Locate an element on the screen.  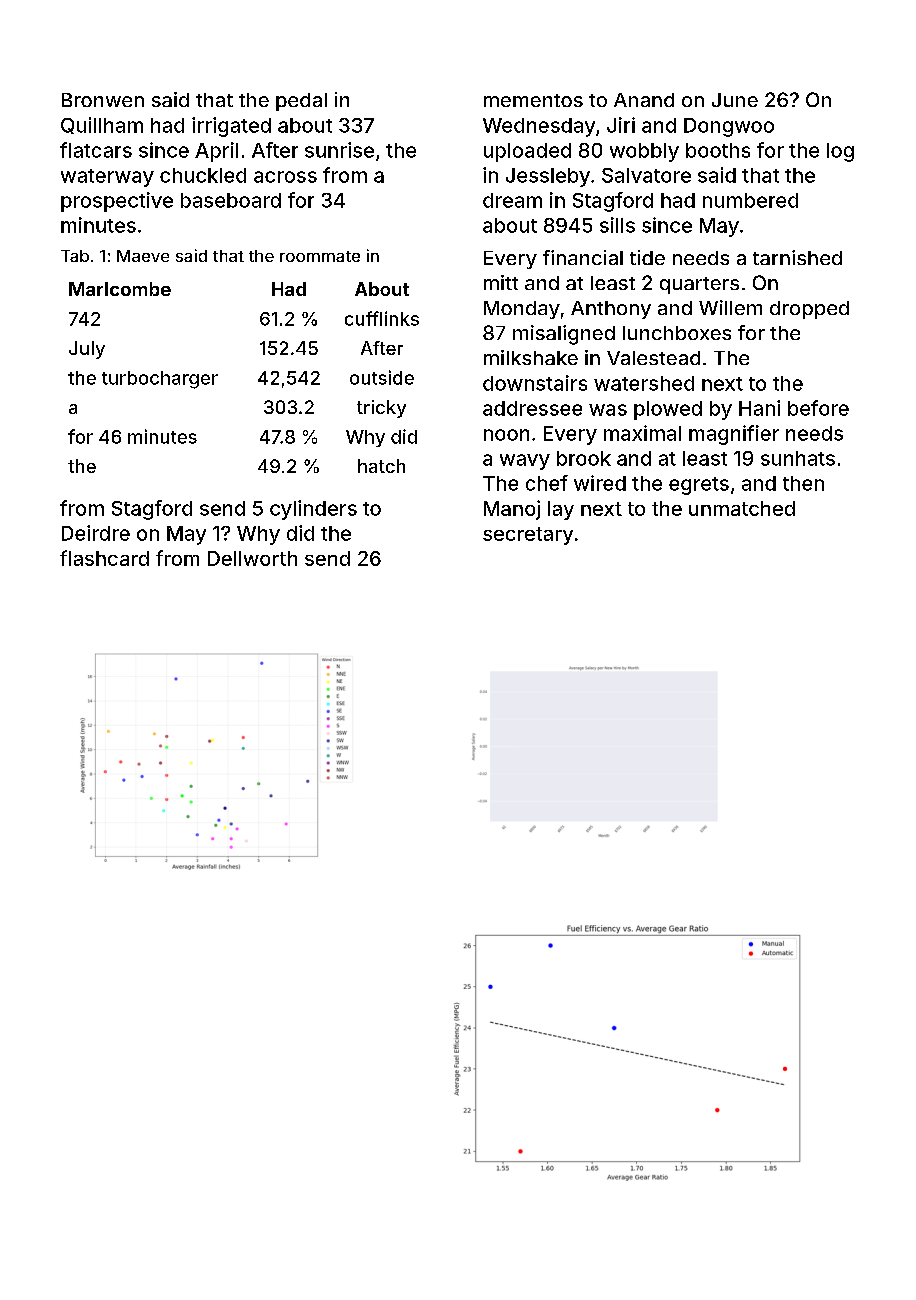
cufflinks is located at coordinates (382, 318).
